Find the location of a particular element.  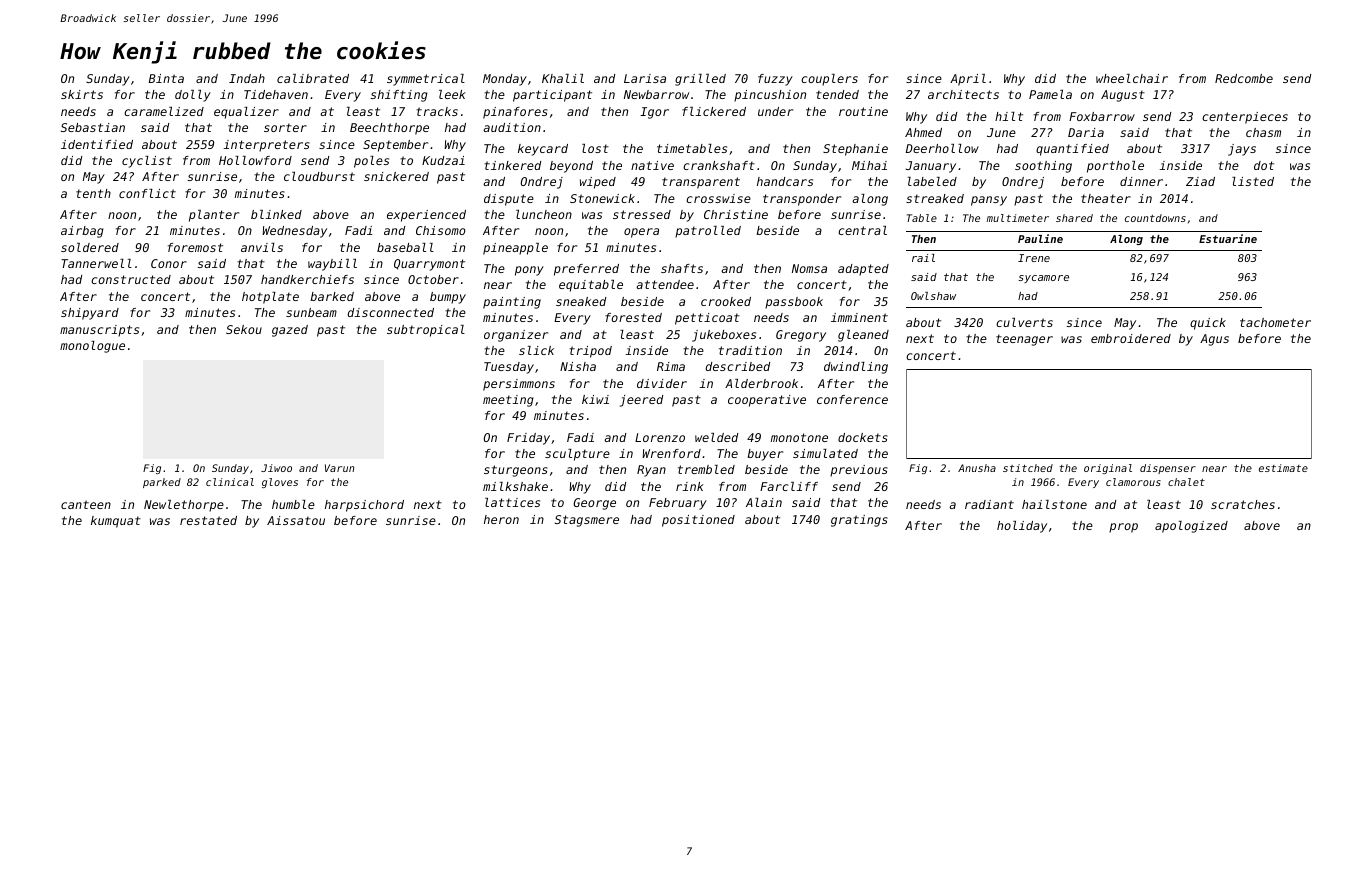

parked is located at coordinates (162, 483).
